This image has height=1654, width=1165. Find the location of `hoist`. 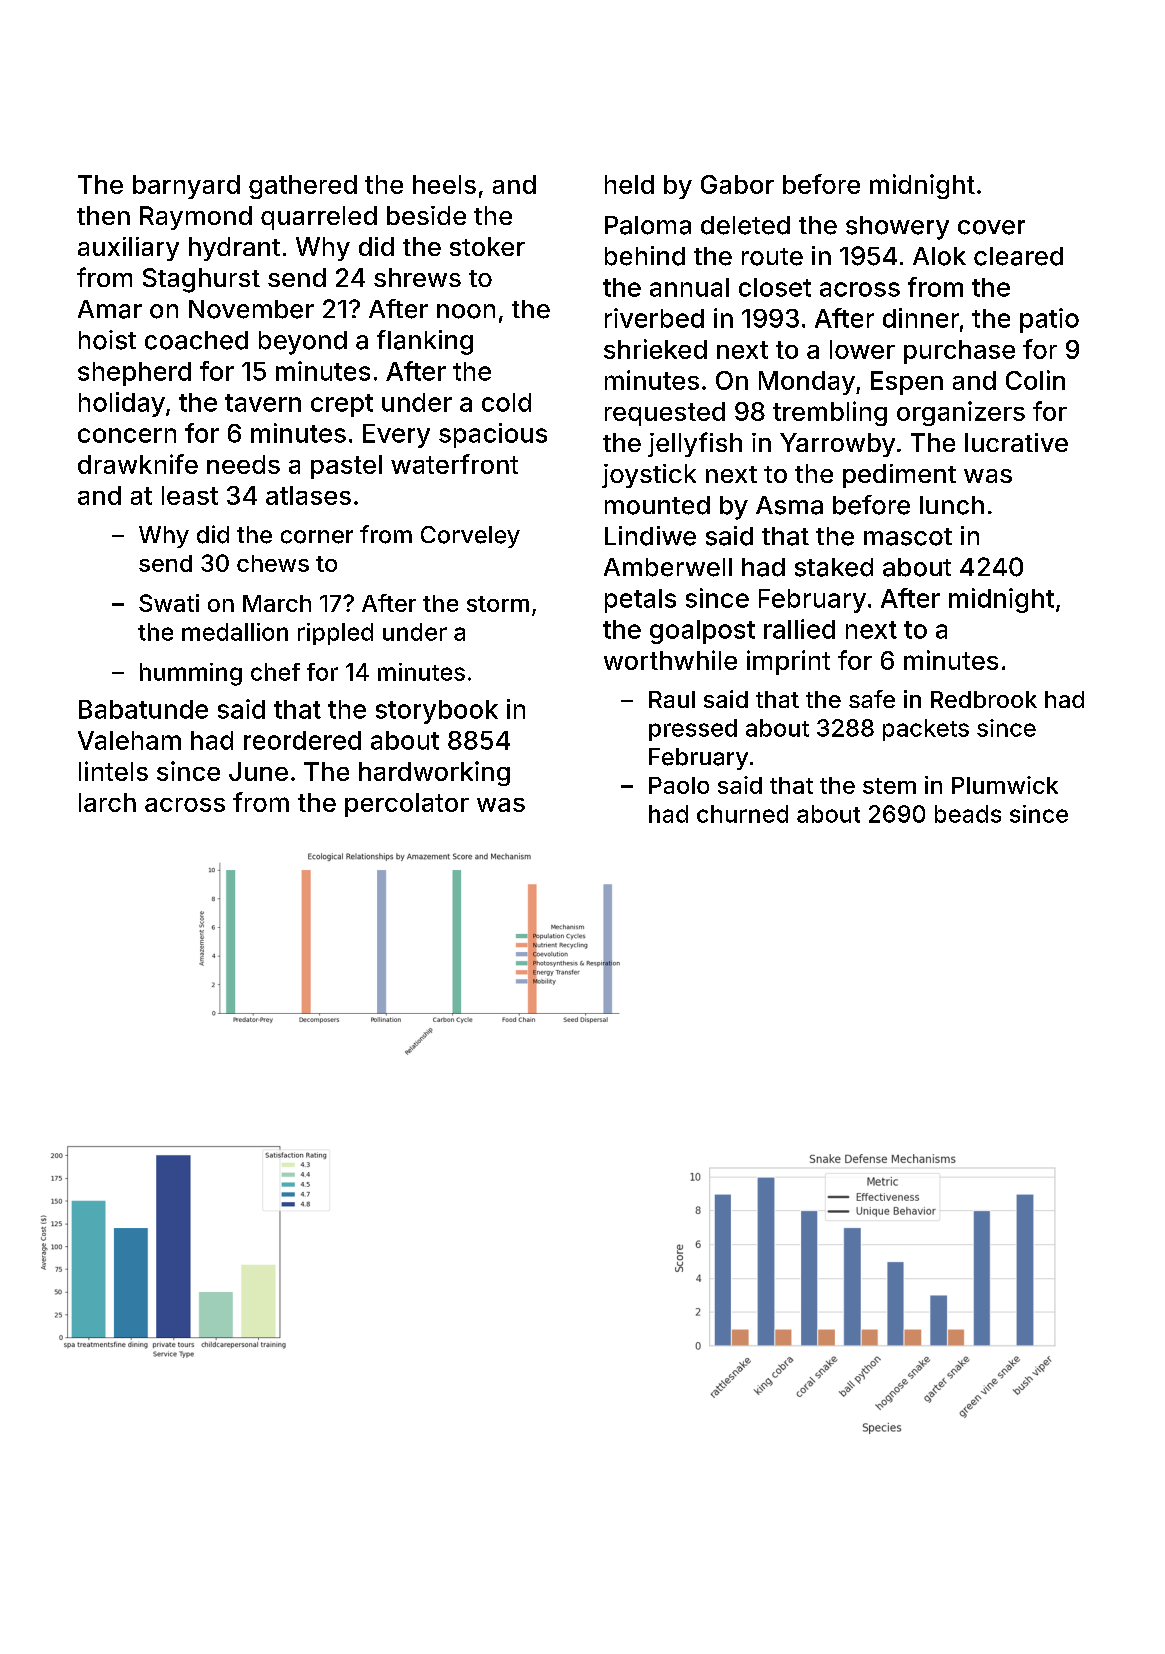

hoist is located at coordinates (107, 340).
